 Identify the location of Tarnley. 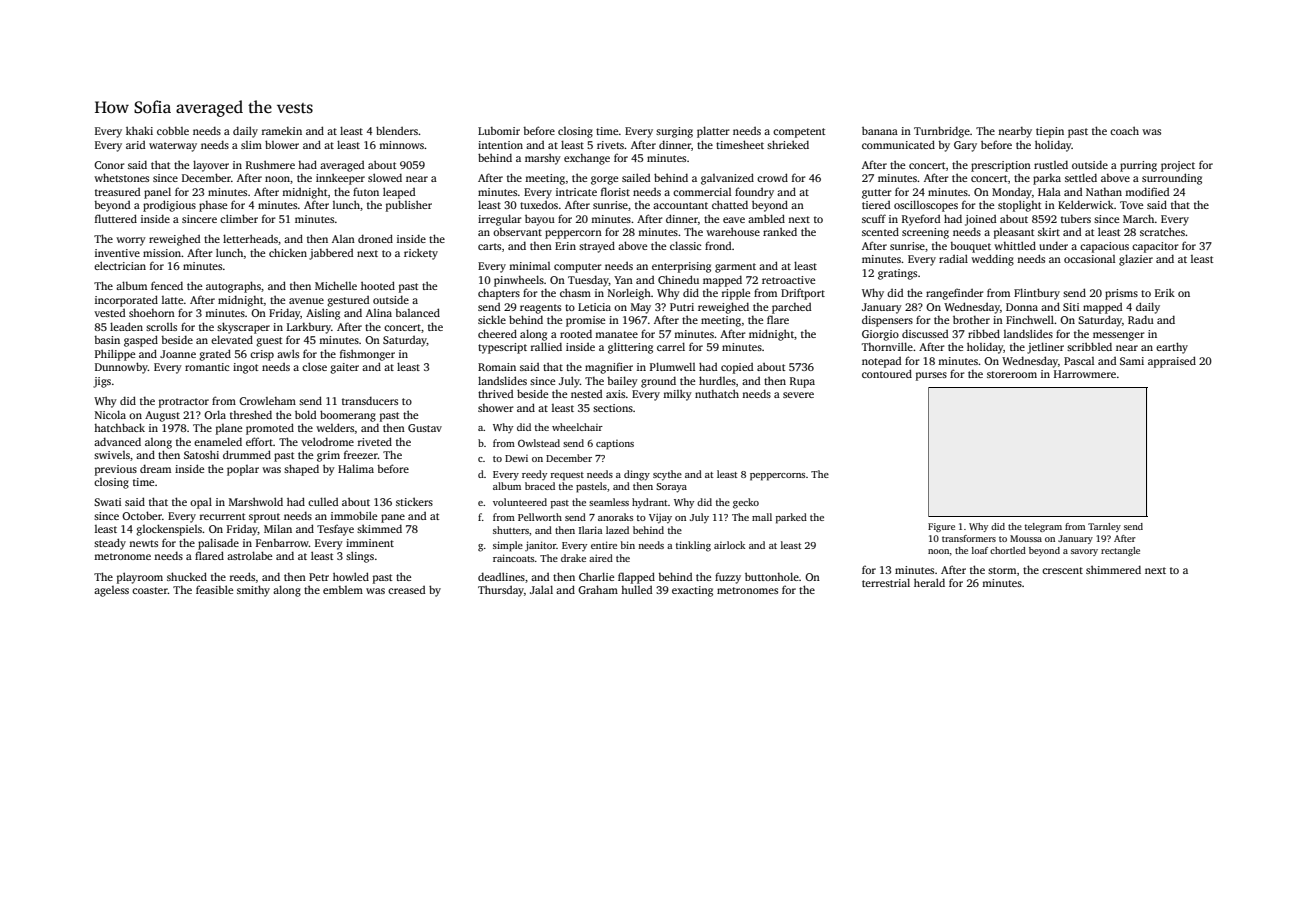
(1104, 527).
